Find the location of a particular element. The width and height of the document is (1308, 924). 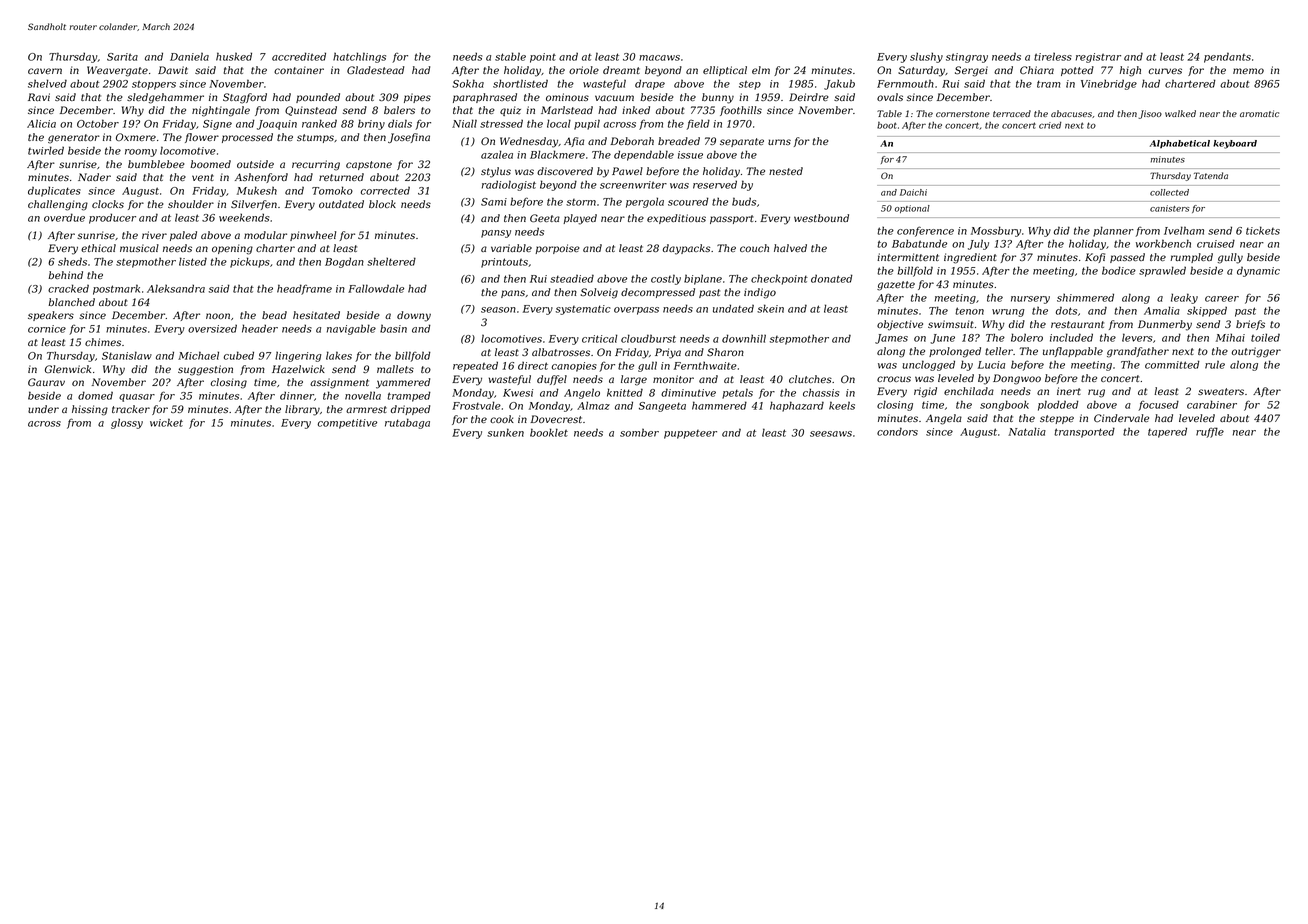

Ravi is located at coordinates (39, 97).
